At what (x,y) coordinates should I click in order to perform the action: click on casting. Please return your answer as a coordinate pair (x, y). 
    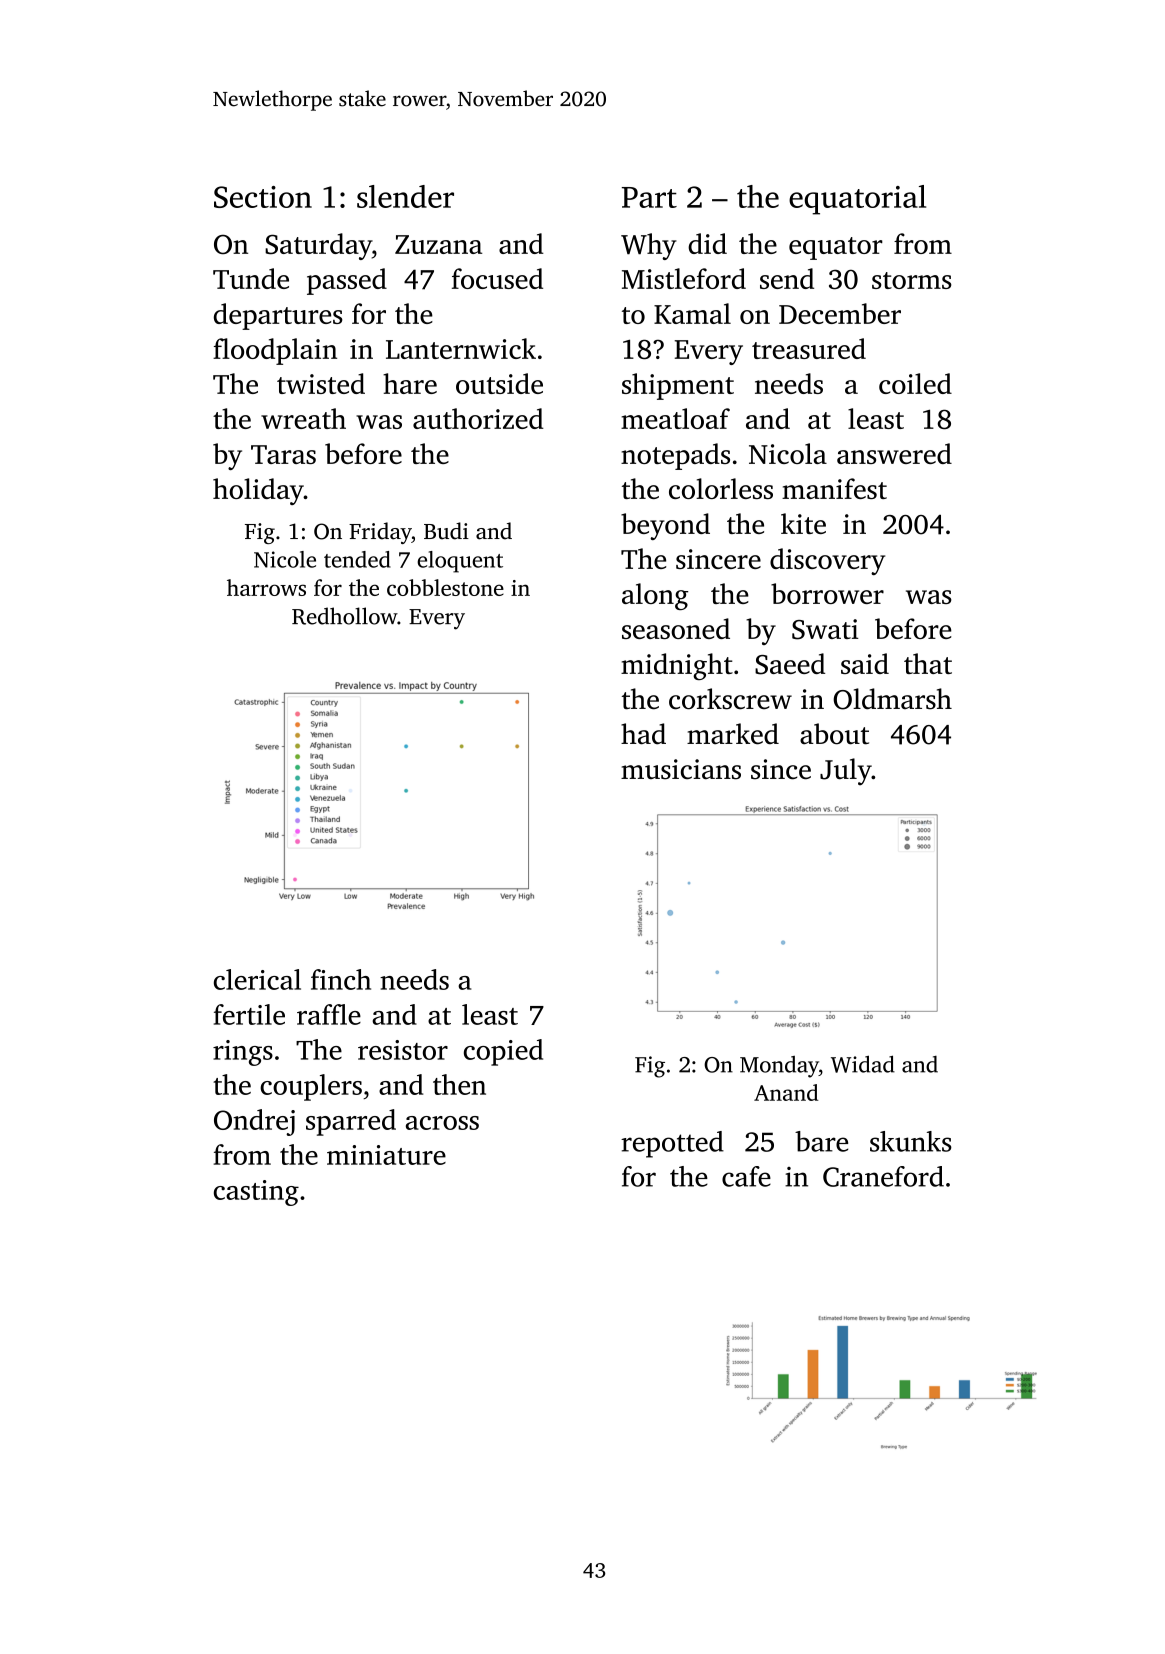
    Looking at the image, I should click on (256, 1193).
